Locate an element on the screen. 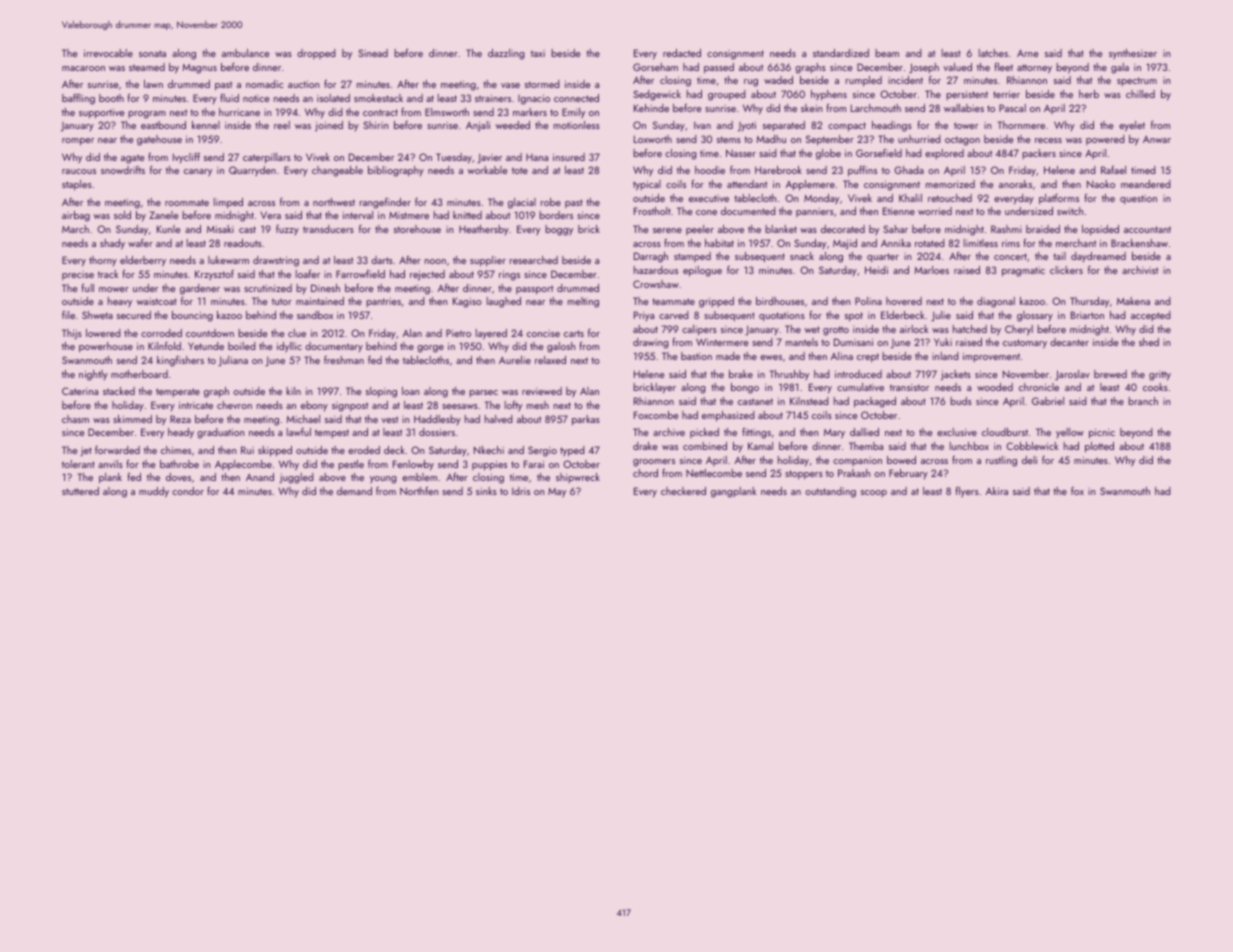  shed is located at coordinates (1149, 342).
